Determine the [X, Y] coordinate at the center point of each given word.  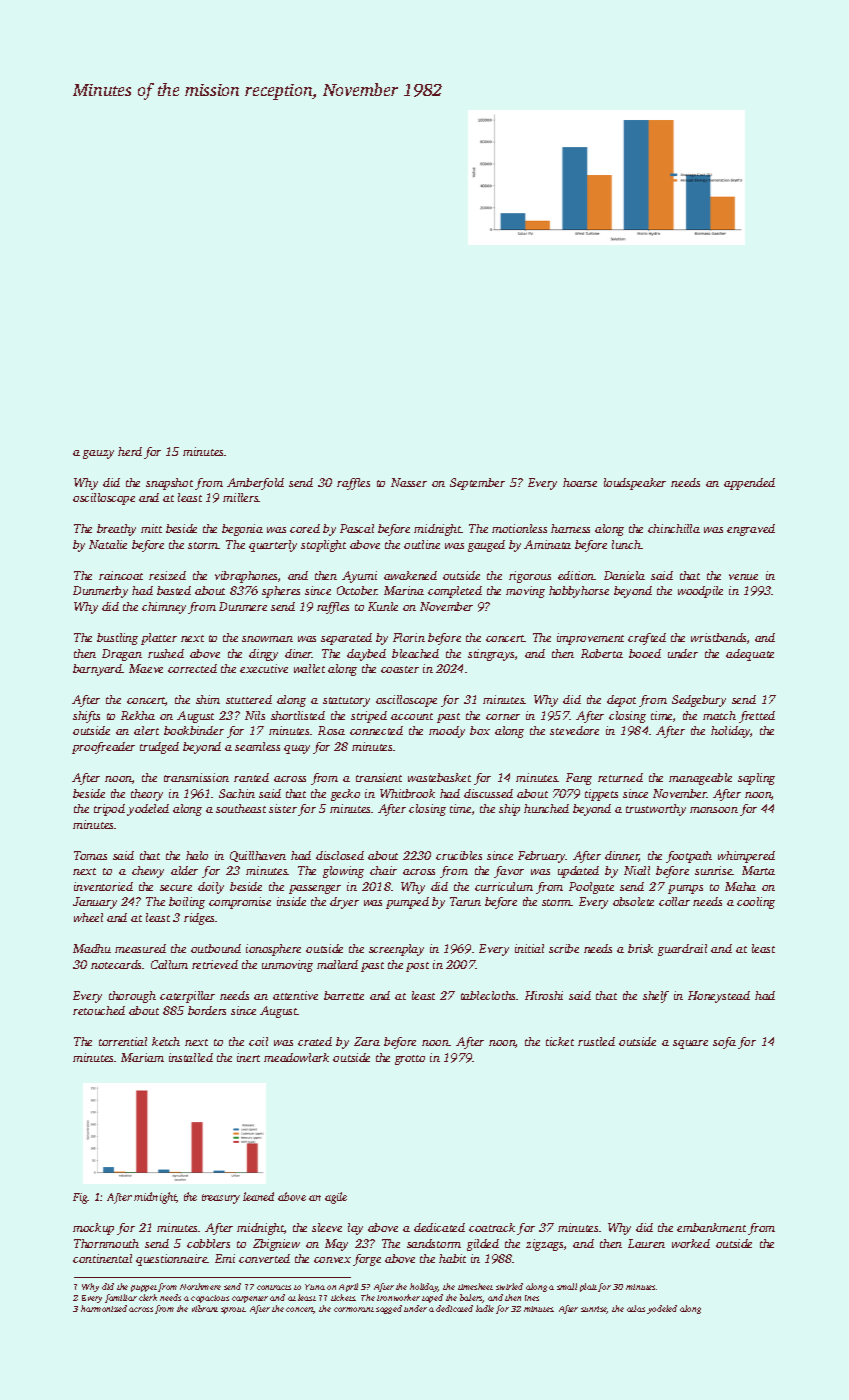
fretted [757, 717]
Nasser [409, 482]
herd [130, 451]
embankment [711, 1227]
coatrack [492, 1227]
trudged [159, 748]
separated [346, 639]
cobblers [208, 1243]
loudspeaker [635, 484]
